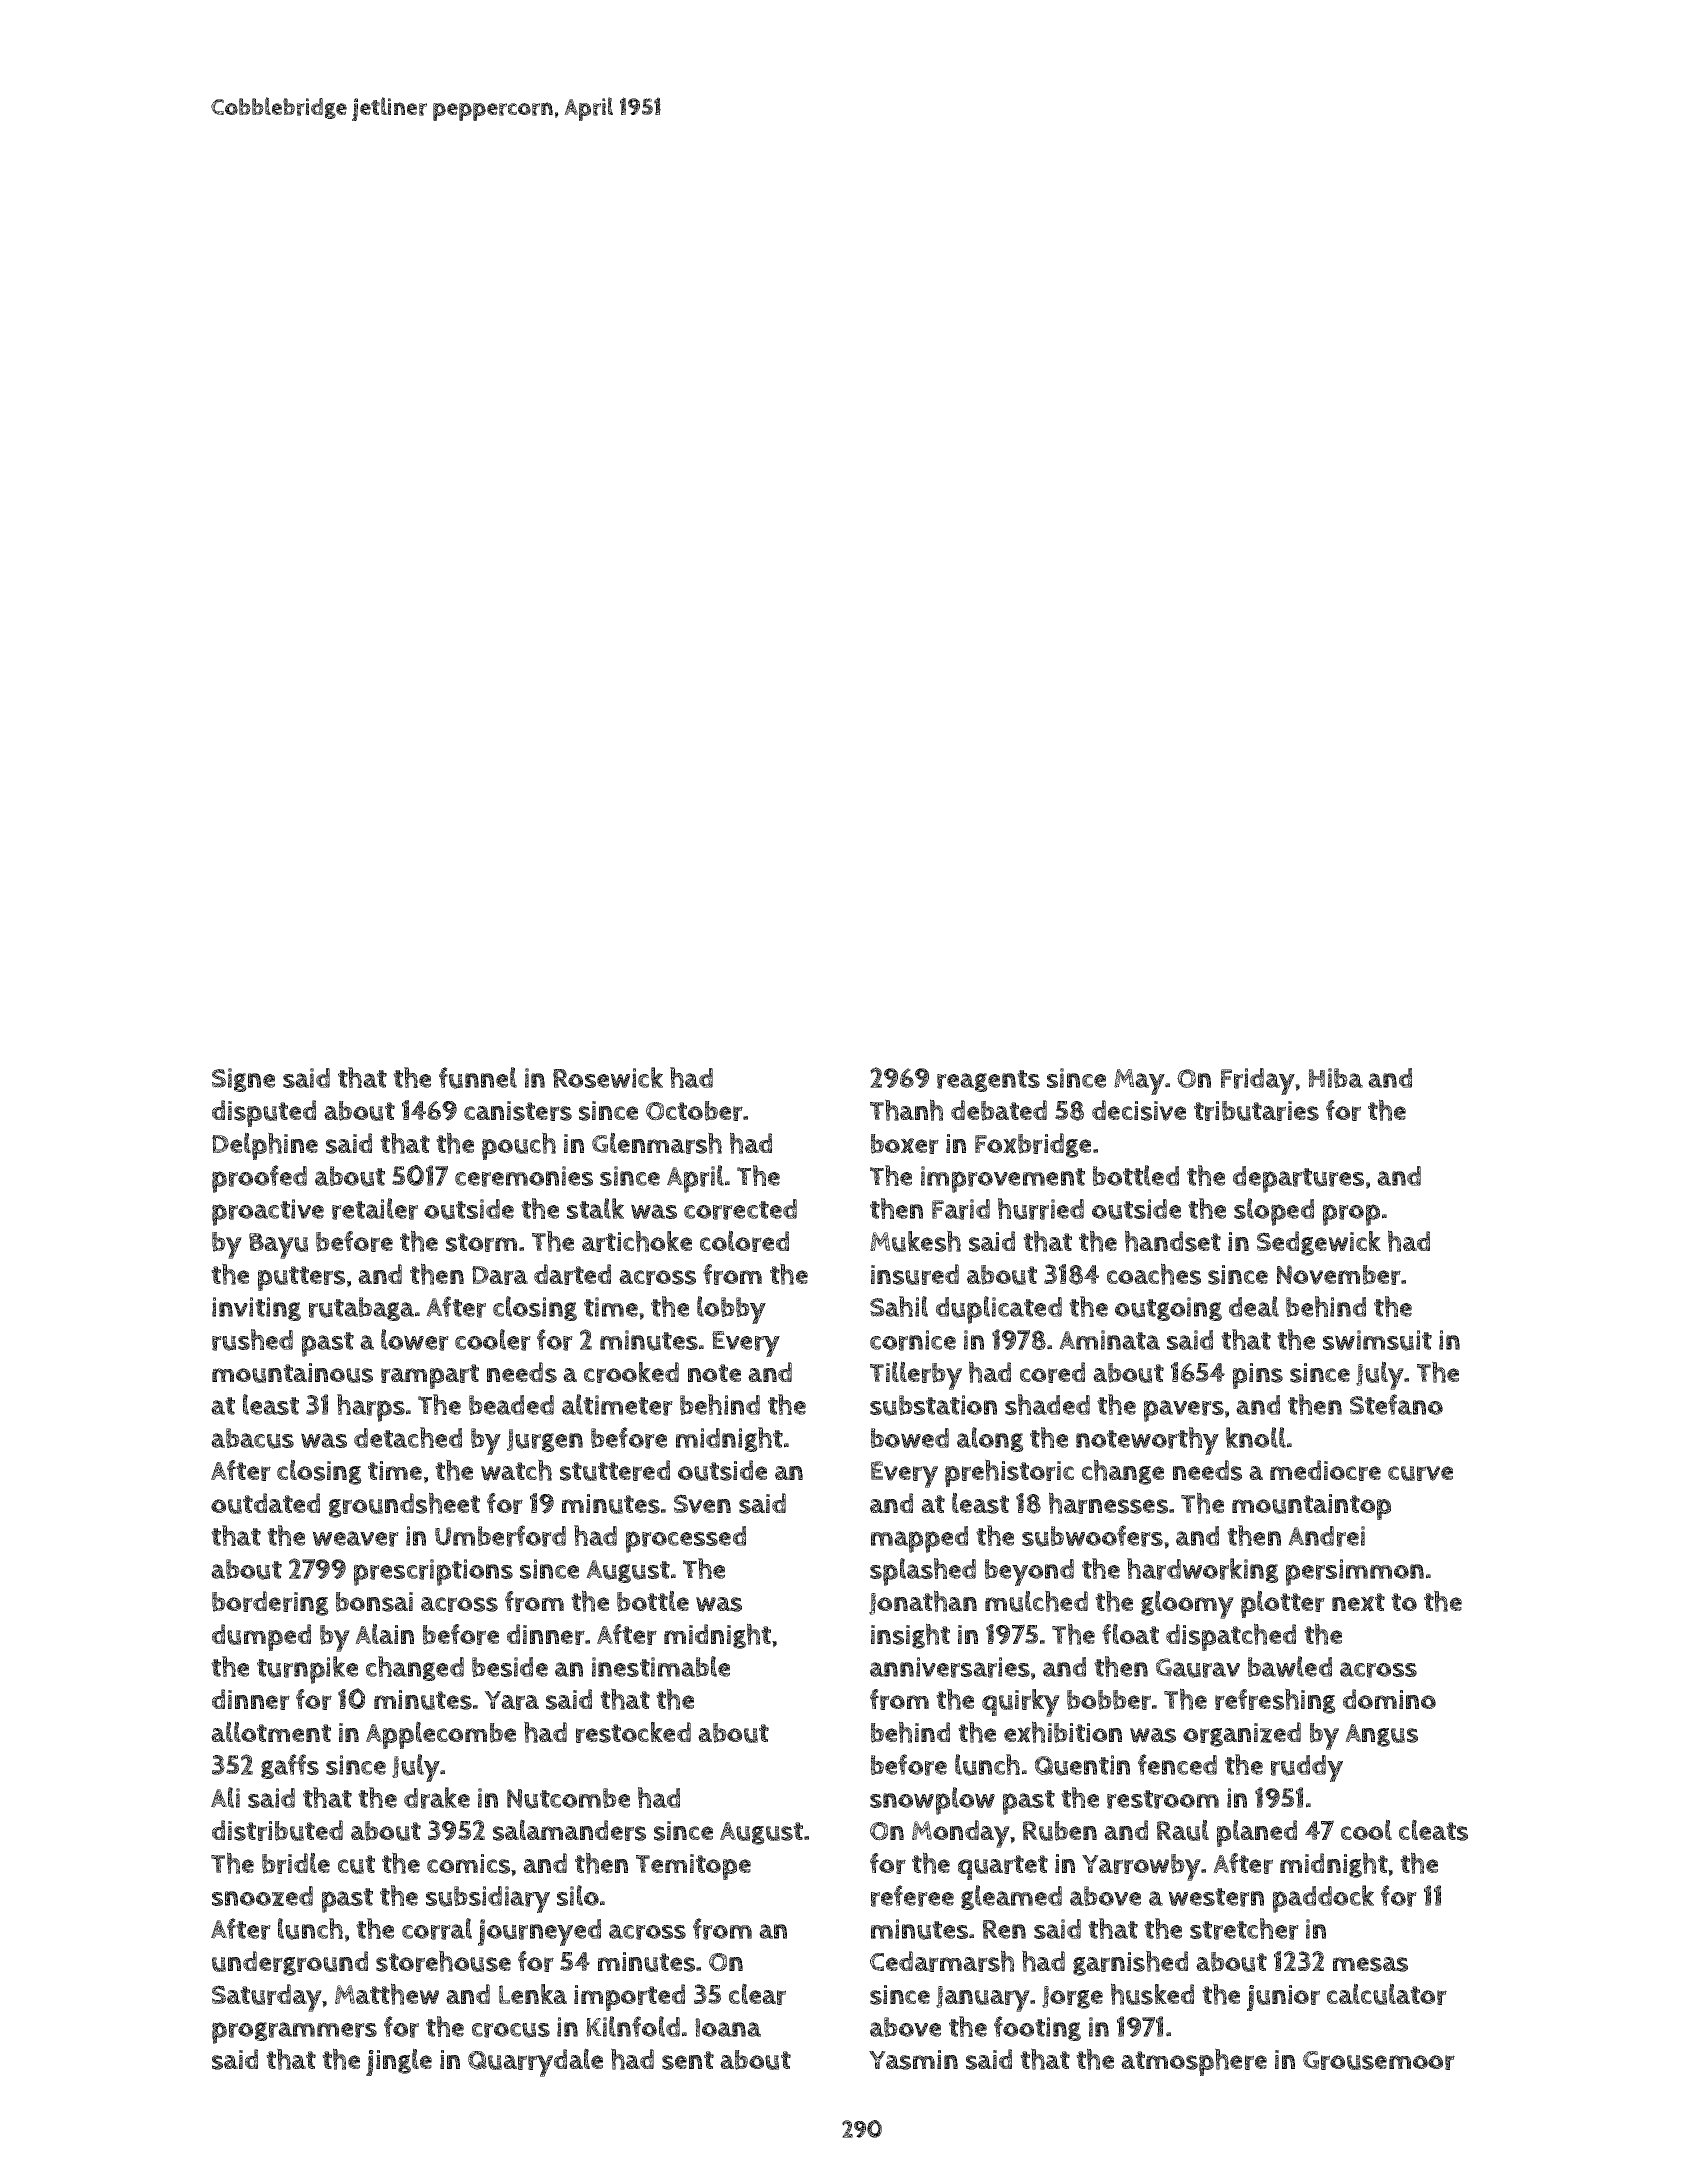  I want to click on inestimable, so click(661, 1666).
